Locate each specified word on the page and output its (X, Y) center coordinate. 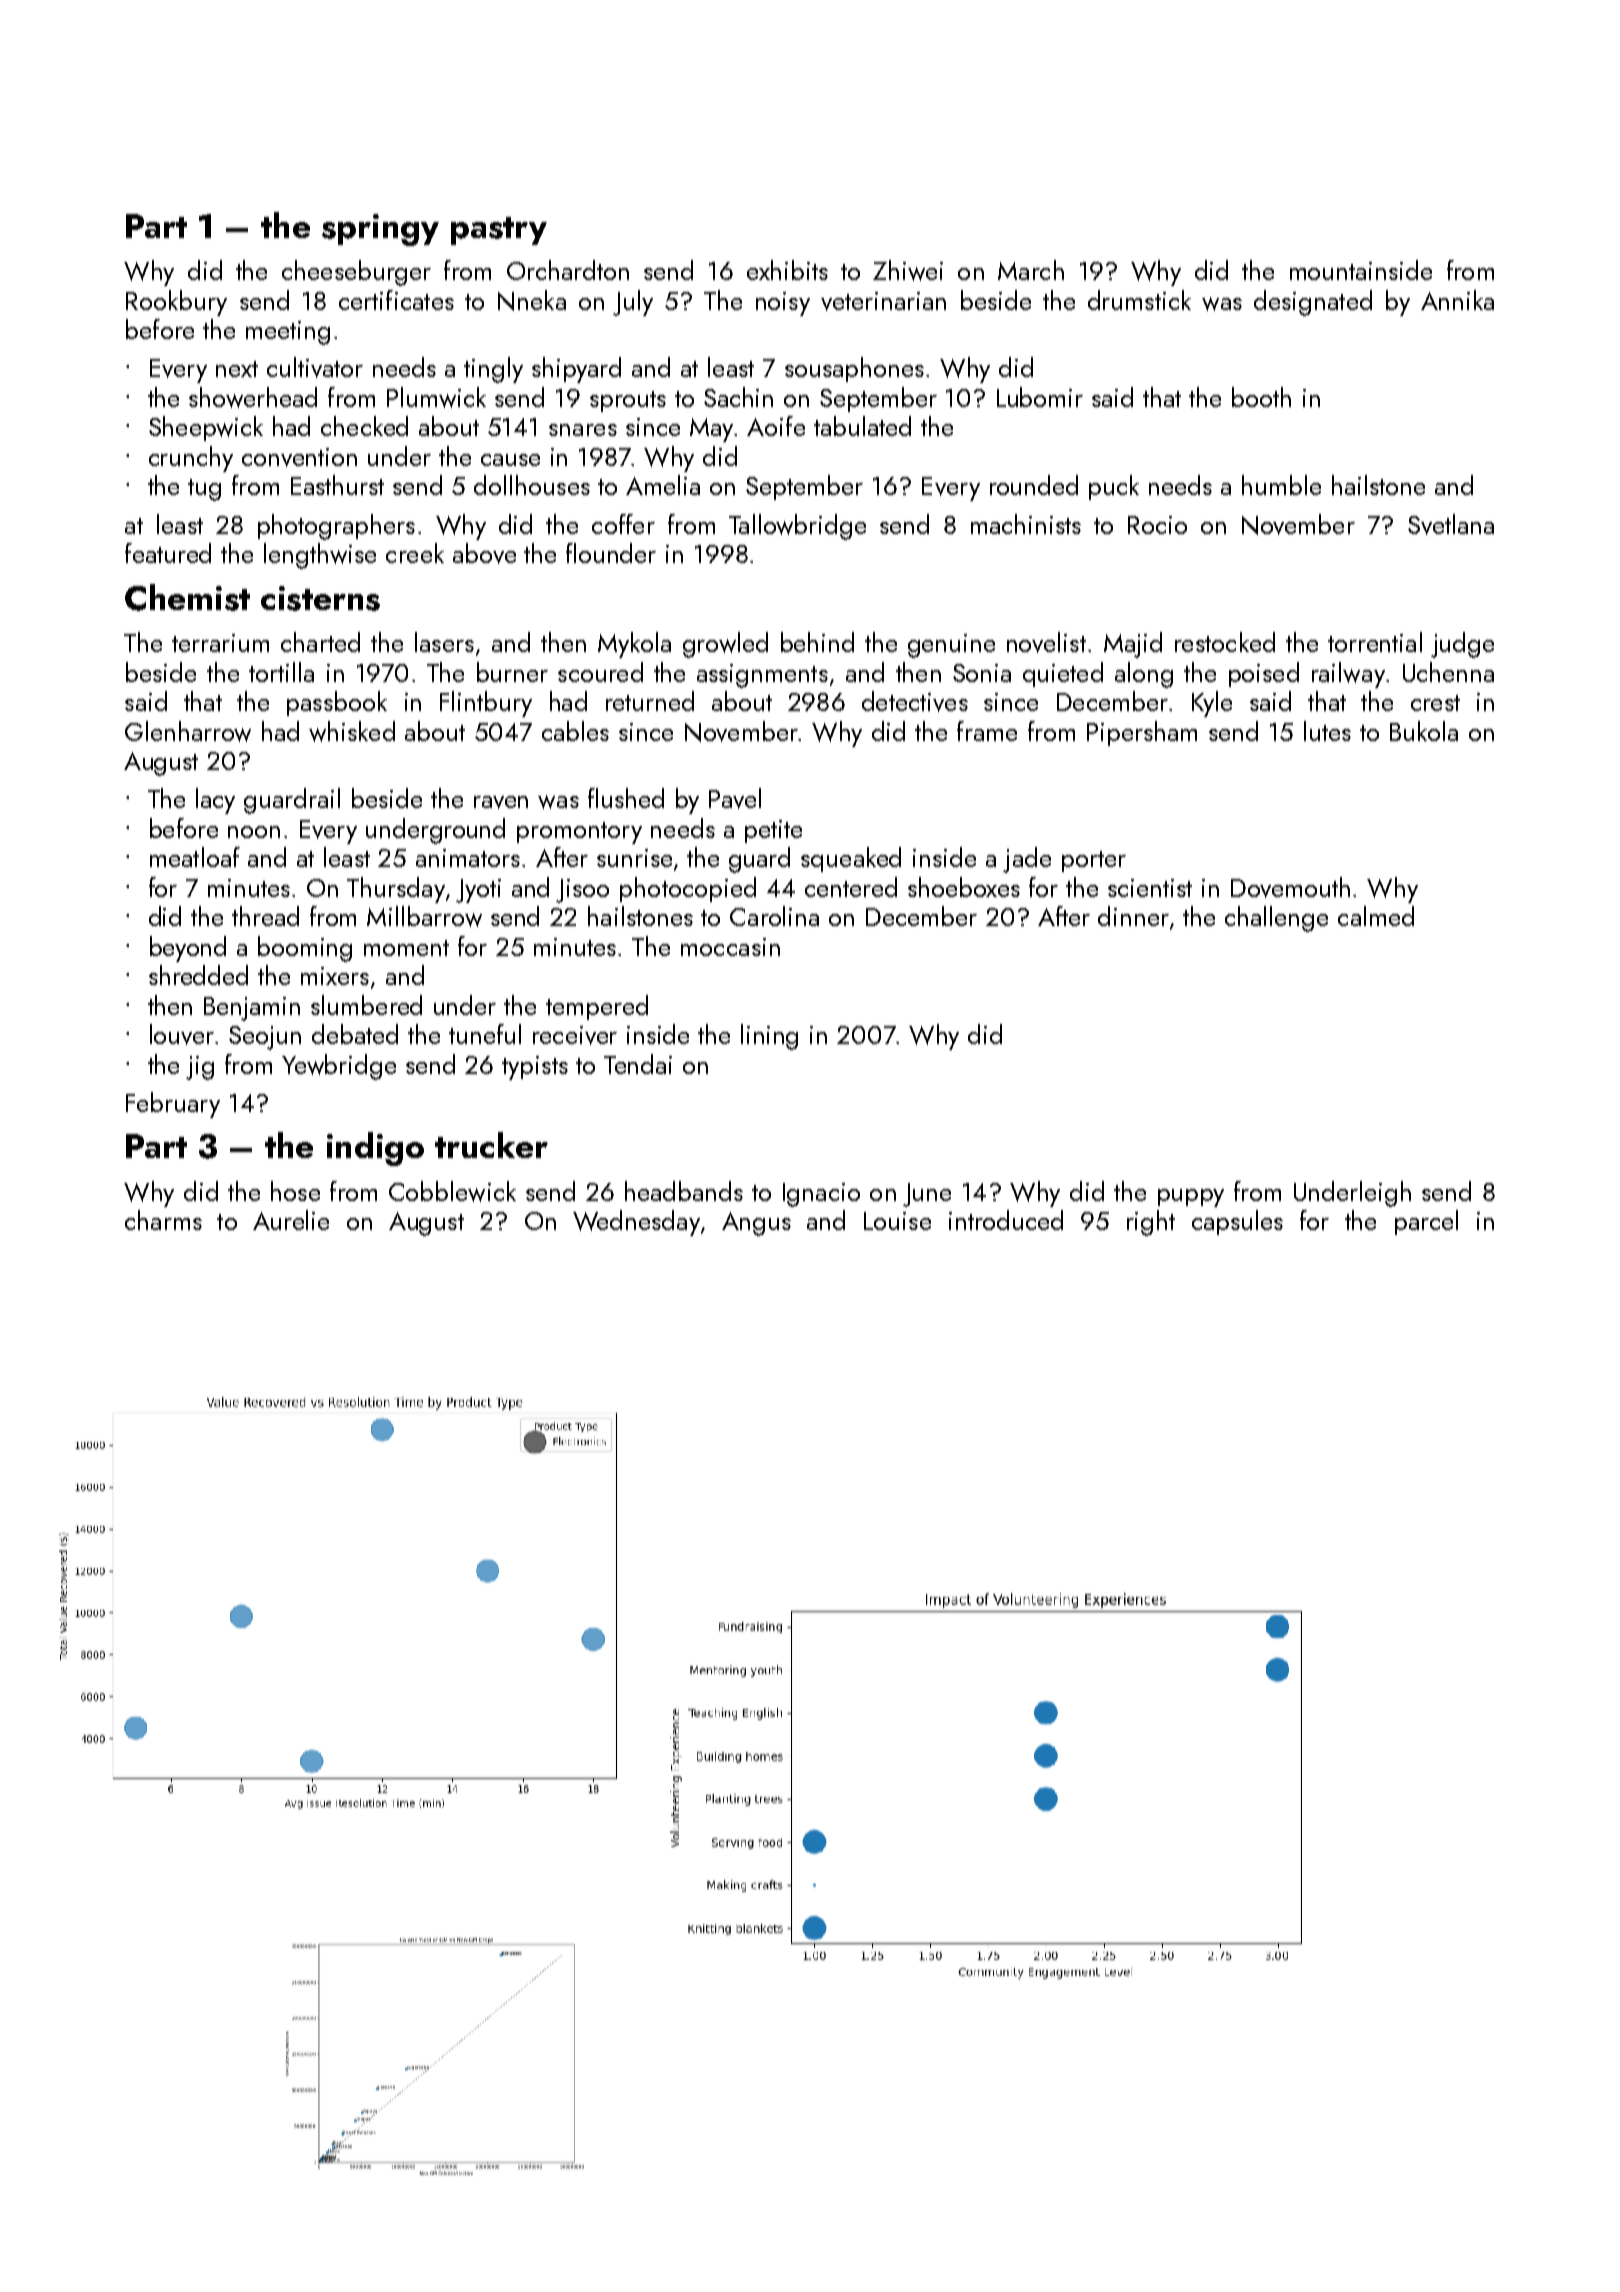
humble (1281, 485)
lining (769, 1037)
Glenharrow (188, 731)
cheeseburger (356, 273)
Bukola (1424, 731)
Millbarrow (424, 916)
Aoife (776, 426)
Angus (756, 1224)
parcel (1426, 1222)
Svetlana (1451, 524)
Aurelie (291, 1220)
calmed (1376, 916)
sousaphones (854, 369)
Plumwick (436, 397)
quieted (1063, 674)
